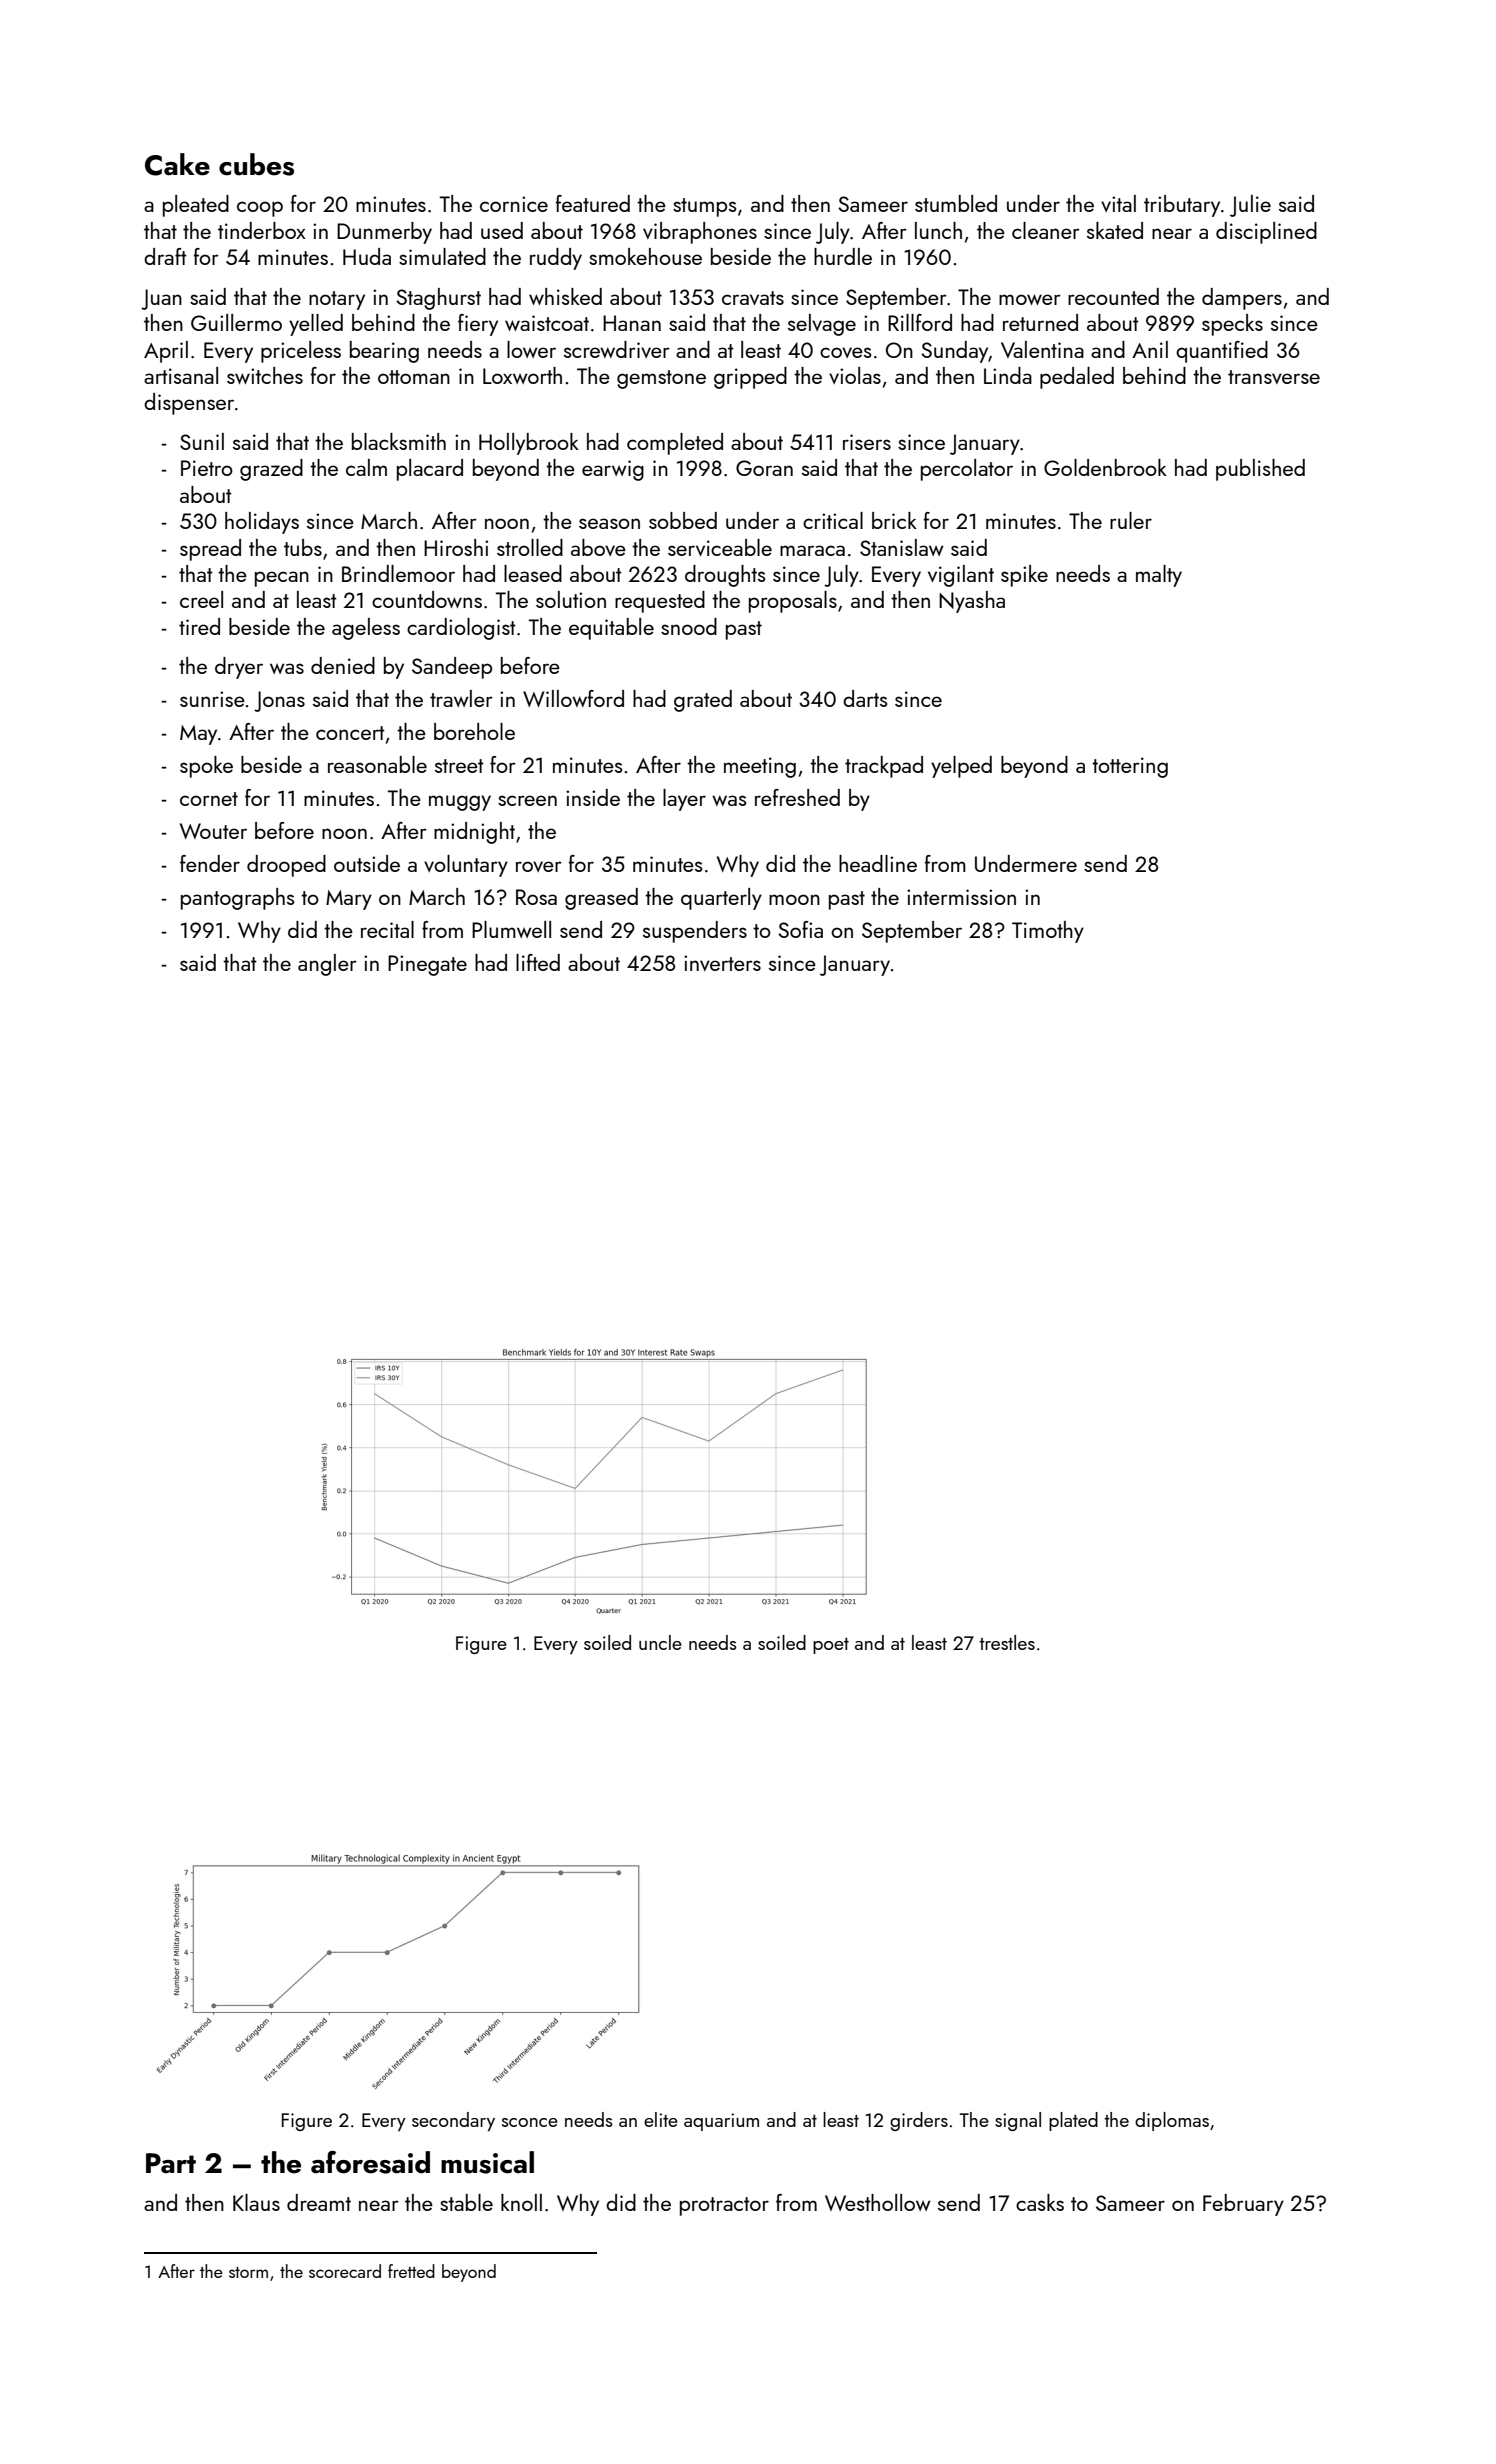 This page has width=1496, height=2464. What do you see at coordinates (593, 203) in the page?
I see `featured` at bounding box center [593, 203].
